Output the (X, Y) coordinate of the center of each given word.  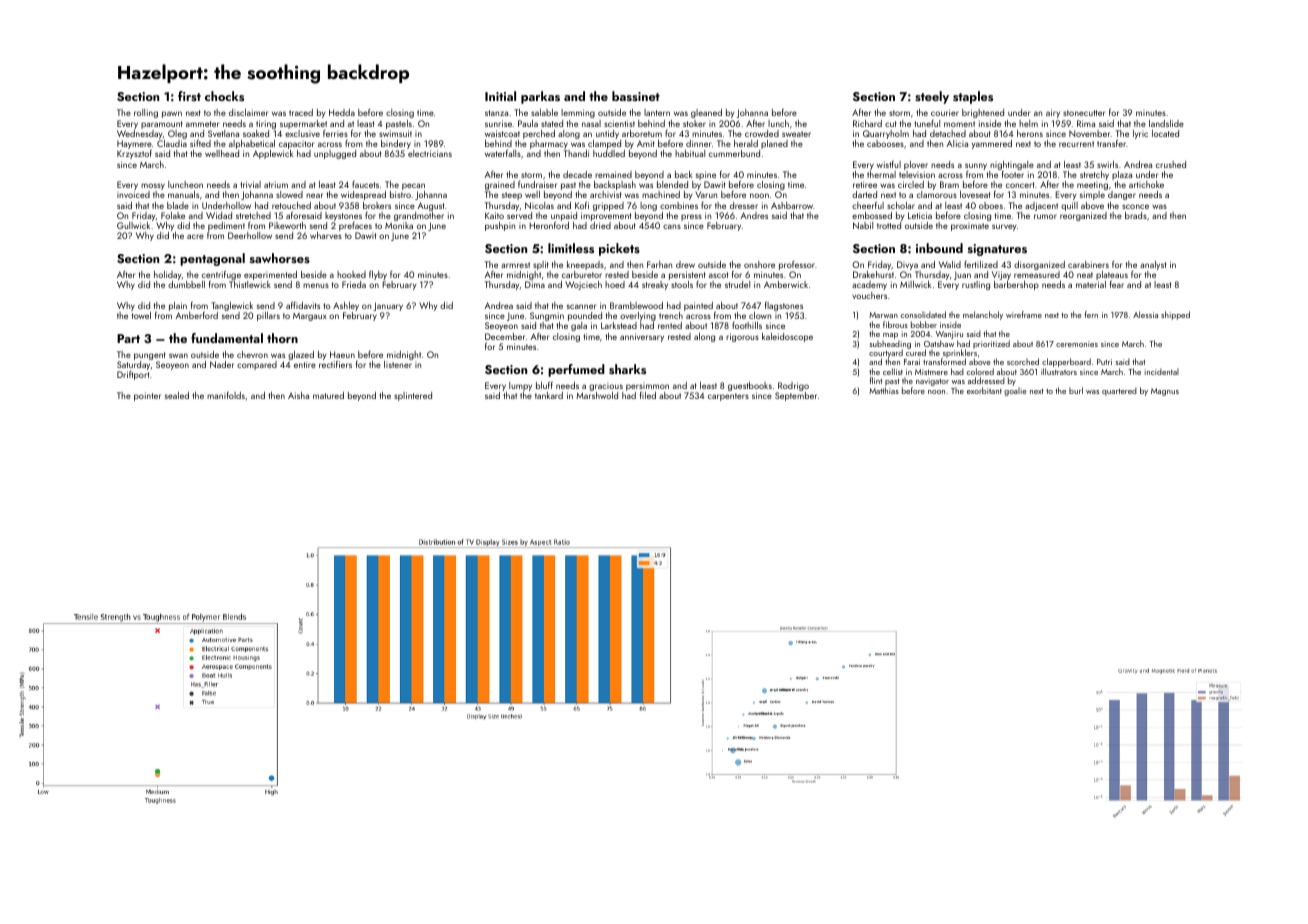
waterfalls (503, 153)
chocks (224, 96)
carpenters (728, 397)
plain (178, 306)
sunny (976, 167)
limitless (571, 248)
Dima (535, 284)
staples (973, 97)
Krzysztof (134, 154)
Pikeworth (287, 225)
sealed (177, 395)
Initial (500, 96)
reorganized (1083, 216)
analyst (1153, 265)
